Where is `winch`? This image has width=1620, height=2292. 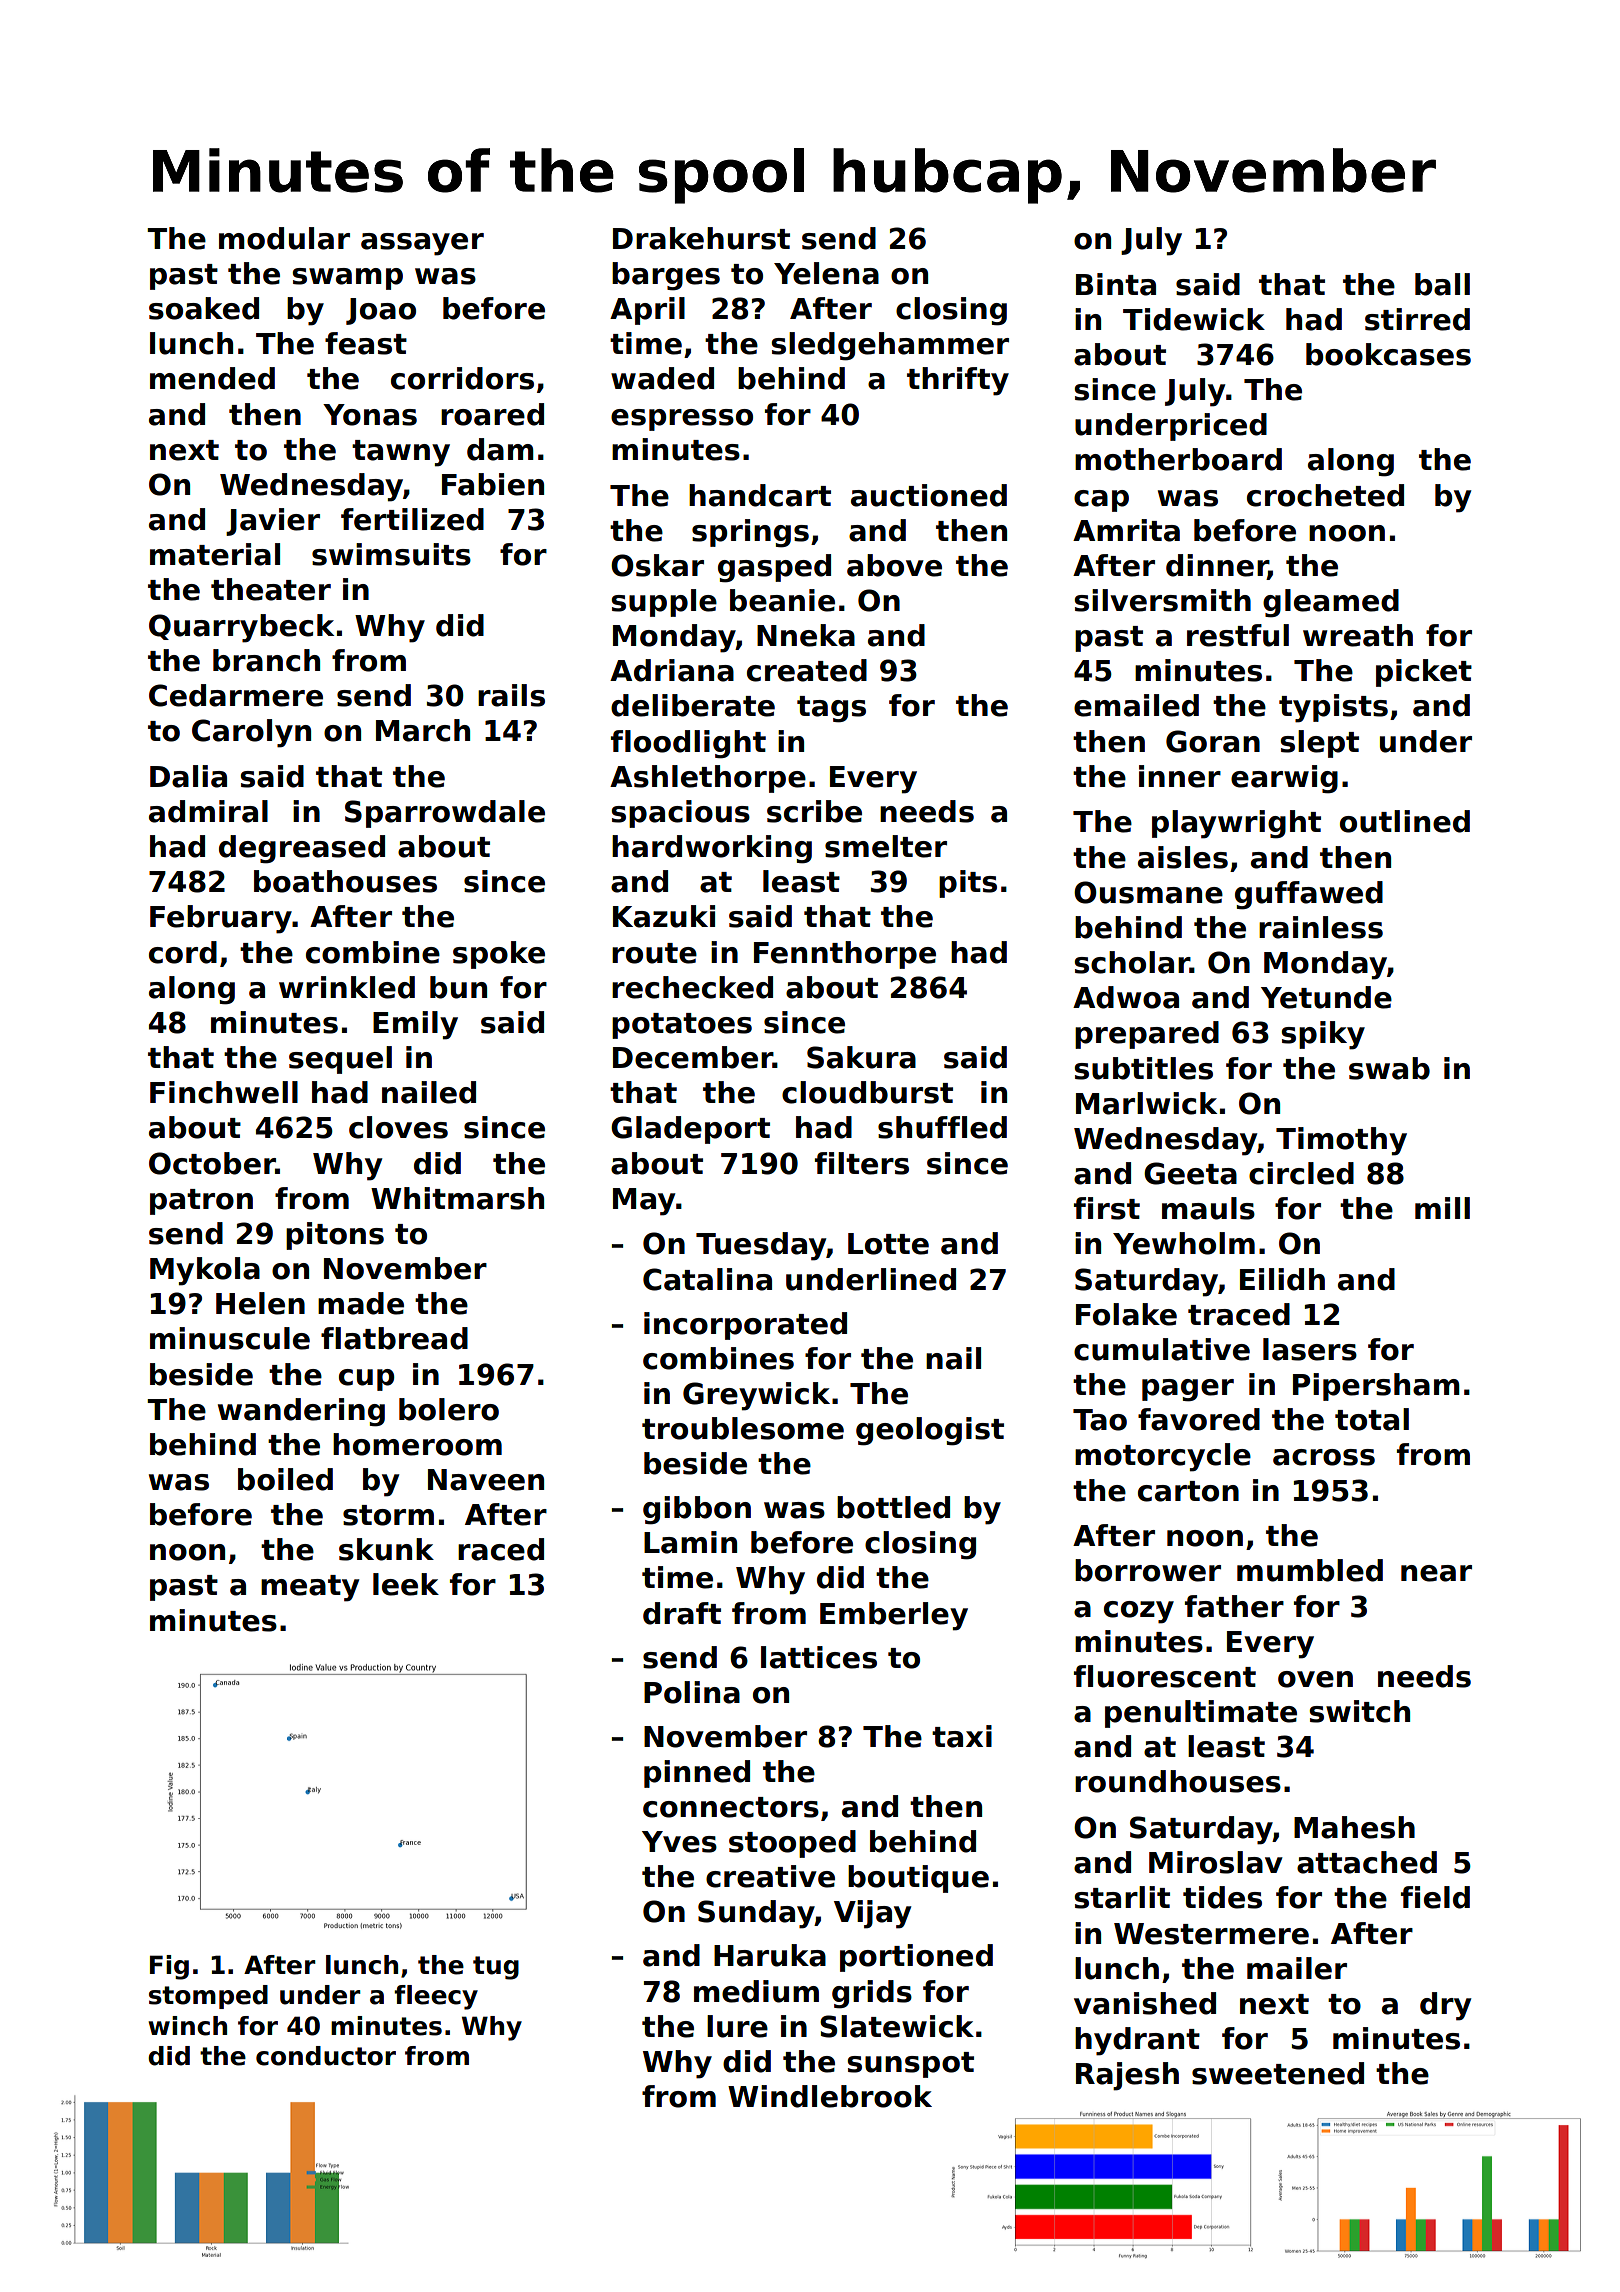
winch is located at coordinates (187, 2026).
